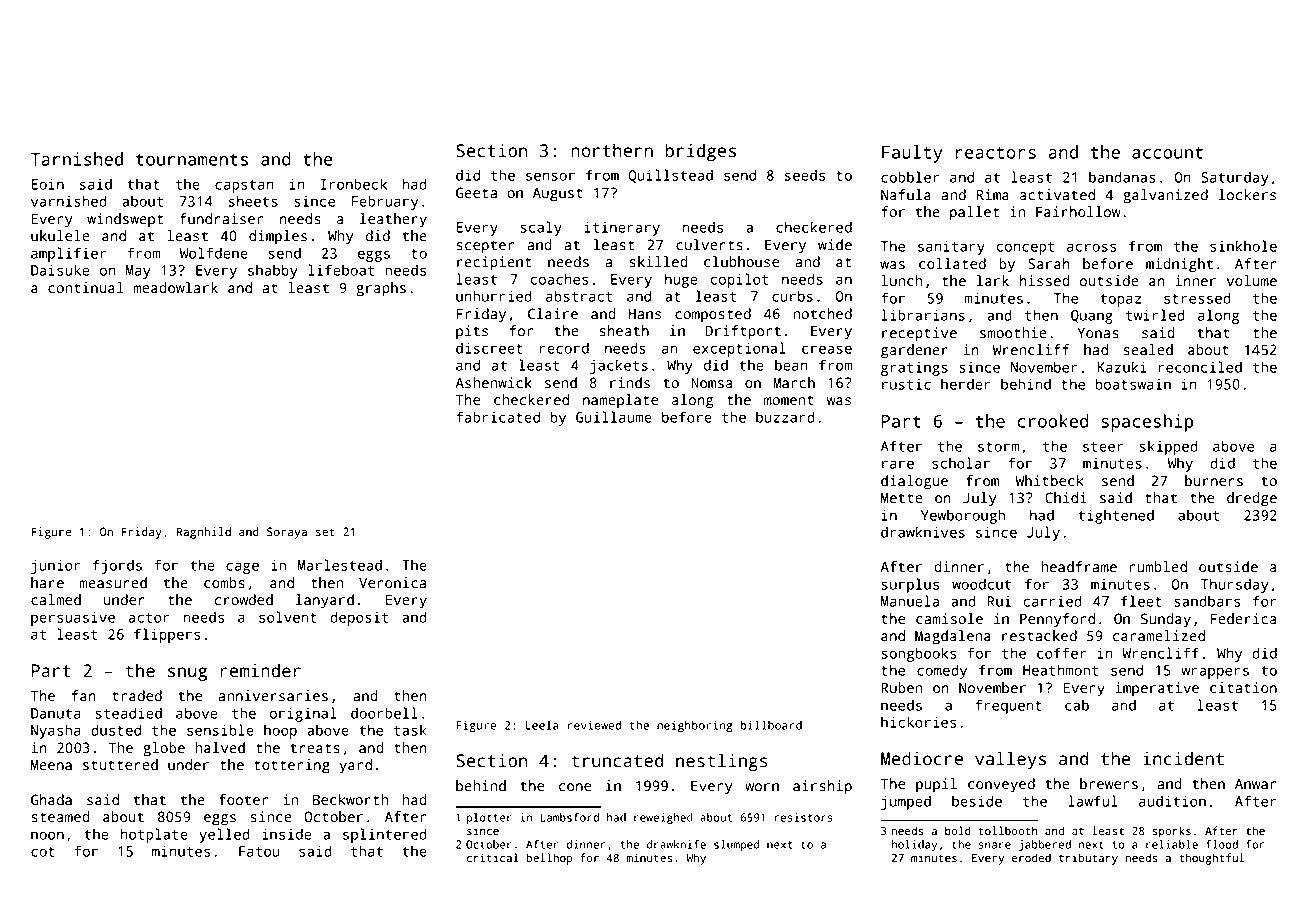  Describe the element at coordinates (204, 533) in the page. I see `Ragnhild` at that location.
